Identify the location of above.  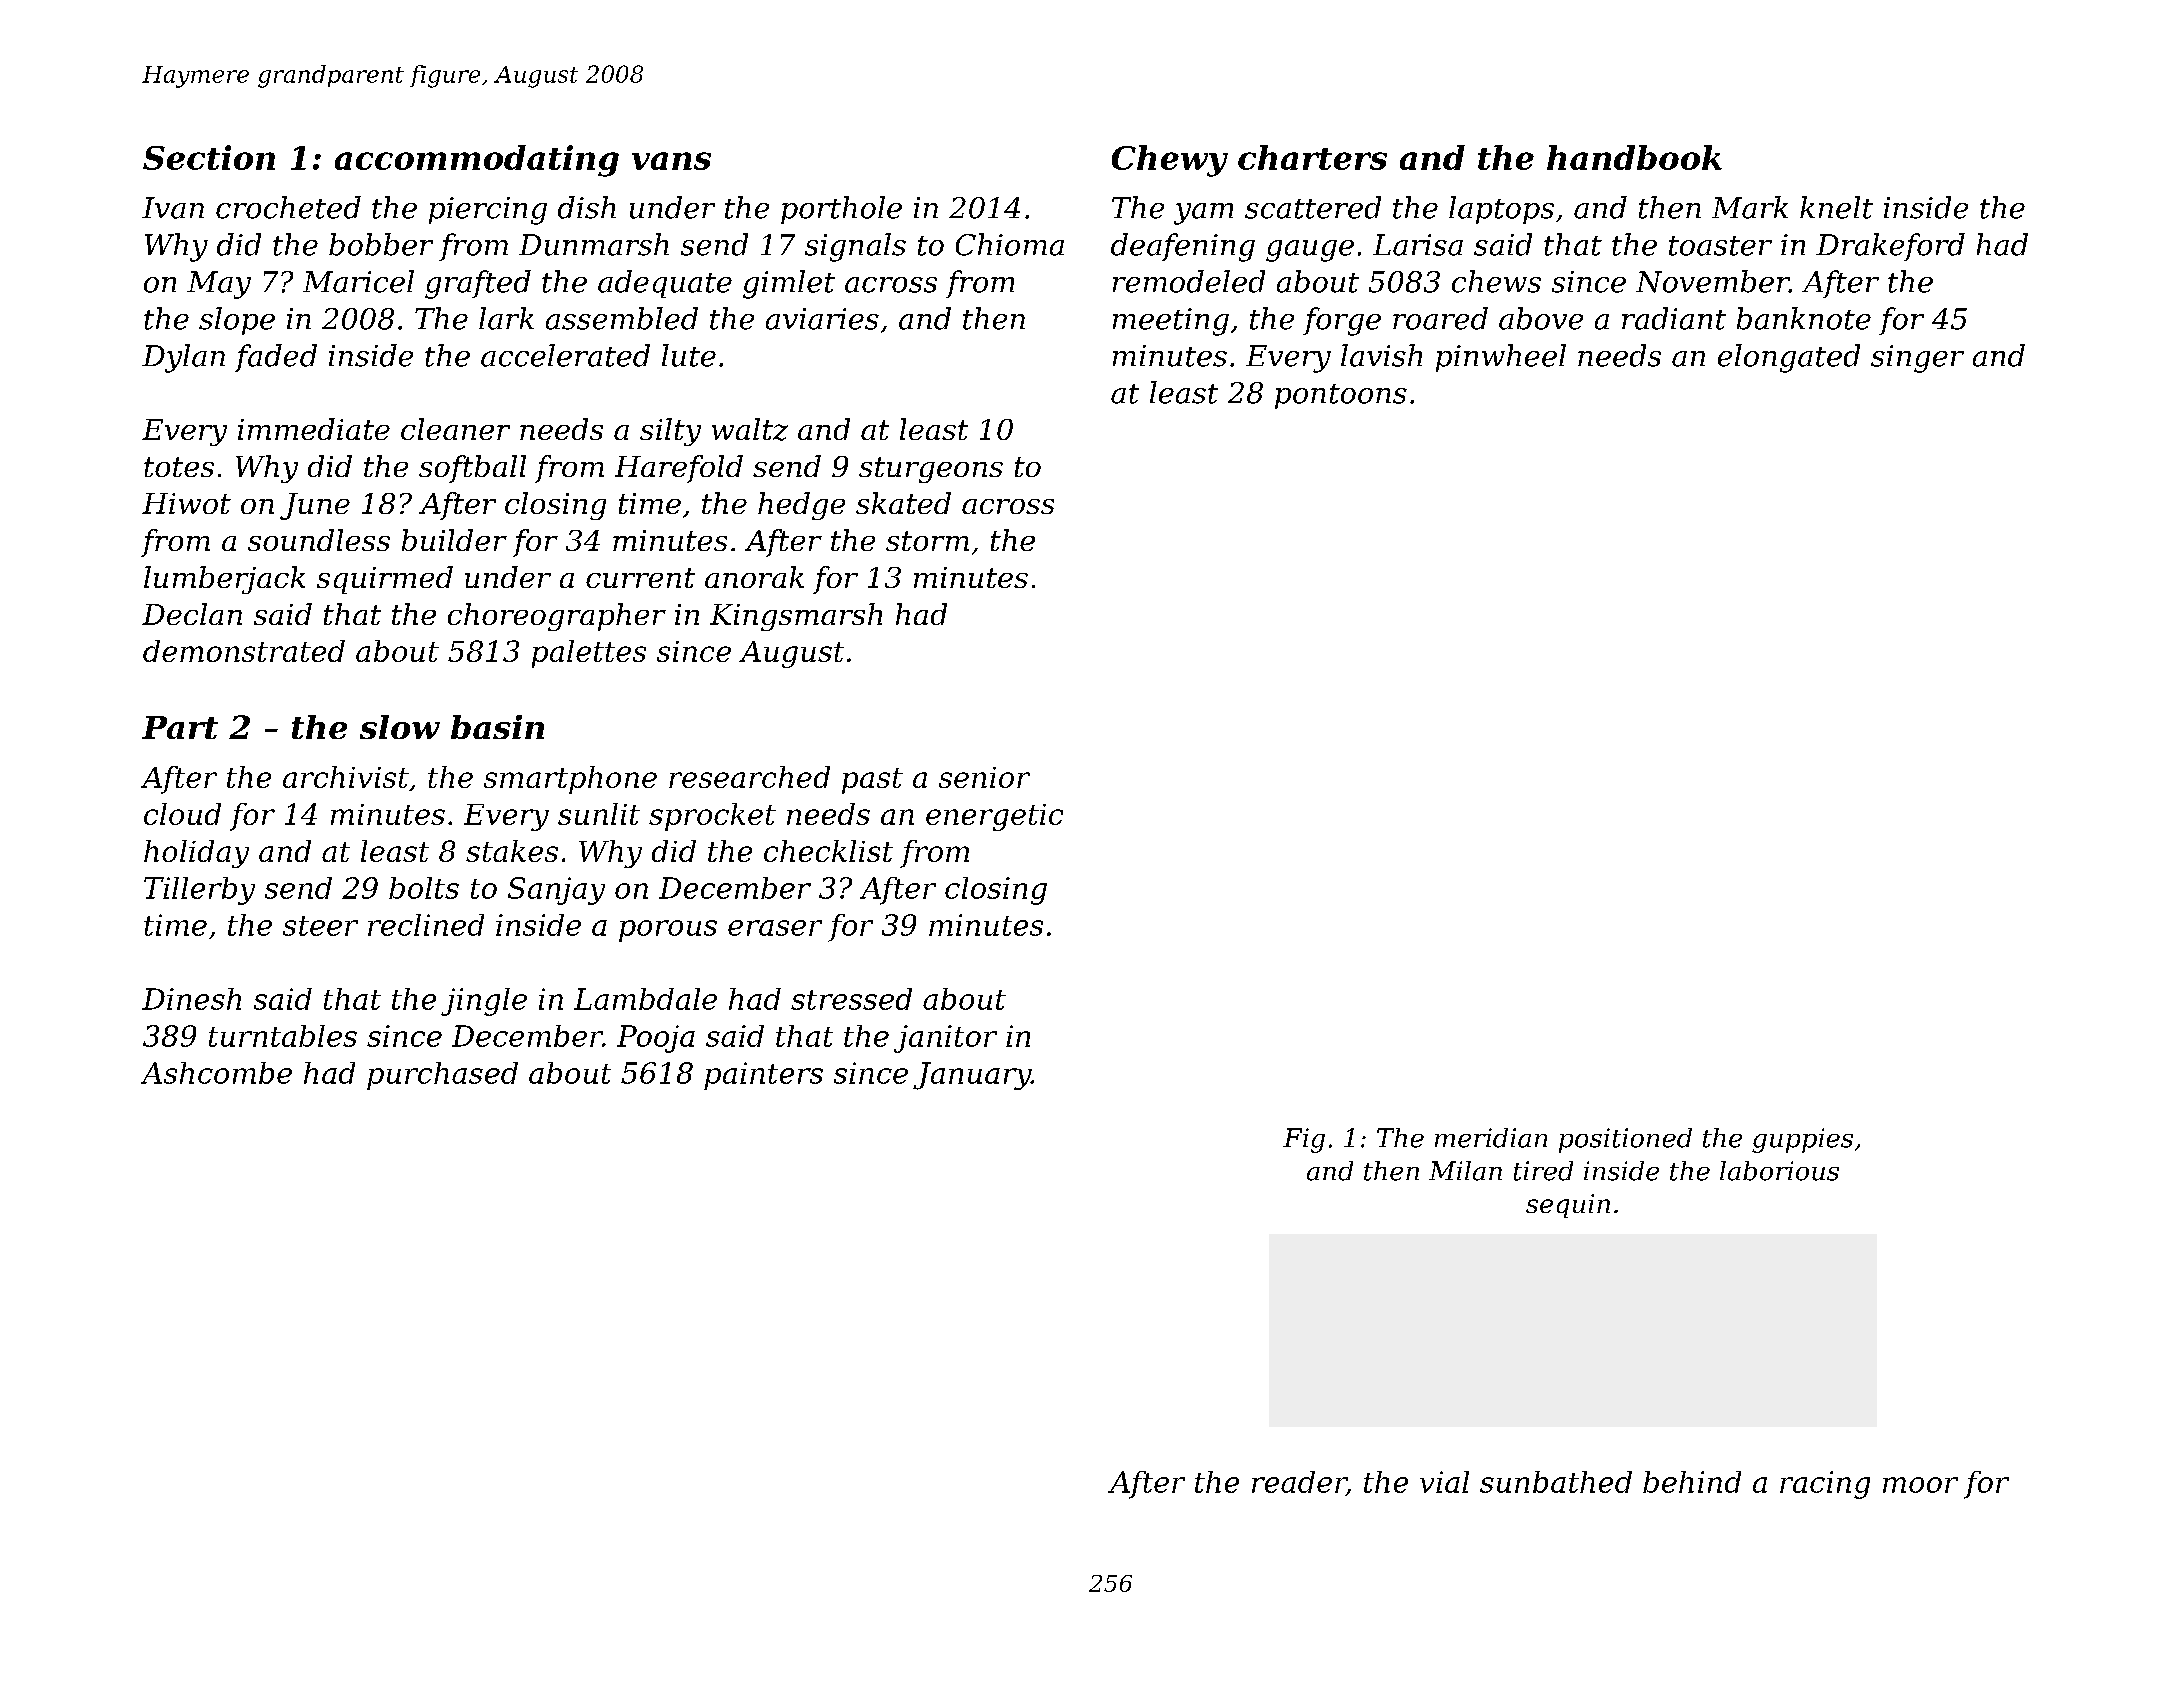
(1541, 318).
